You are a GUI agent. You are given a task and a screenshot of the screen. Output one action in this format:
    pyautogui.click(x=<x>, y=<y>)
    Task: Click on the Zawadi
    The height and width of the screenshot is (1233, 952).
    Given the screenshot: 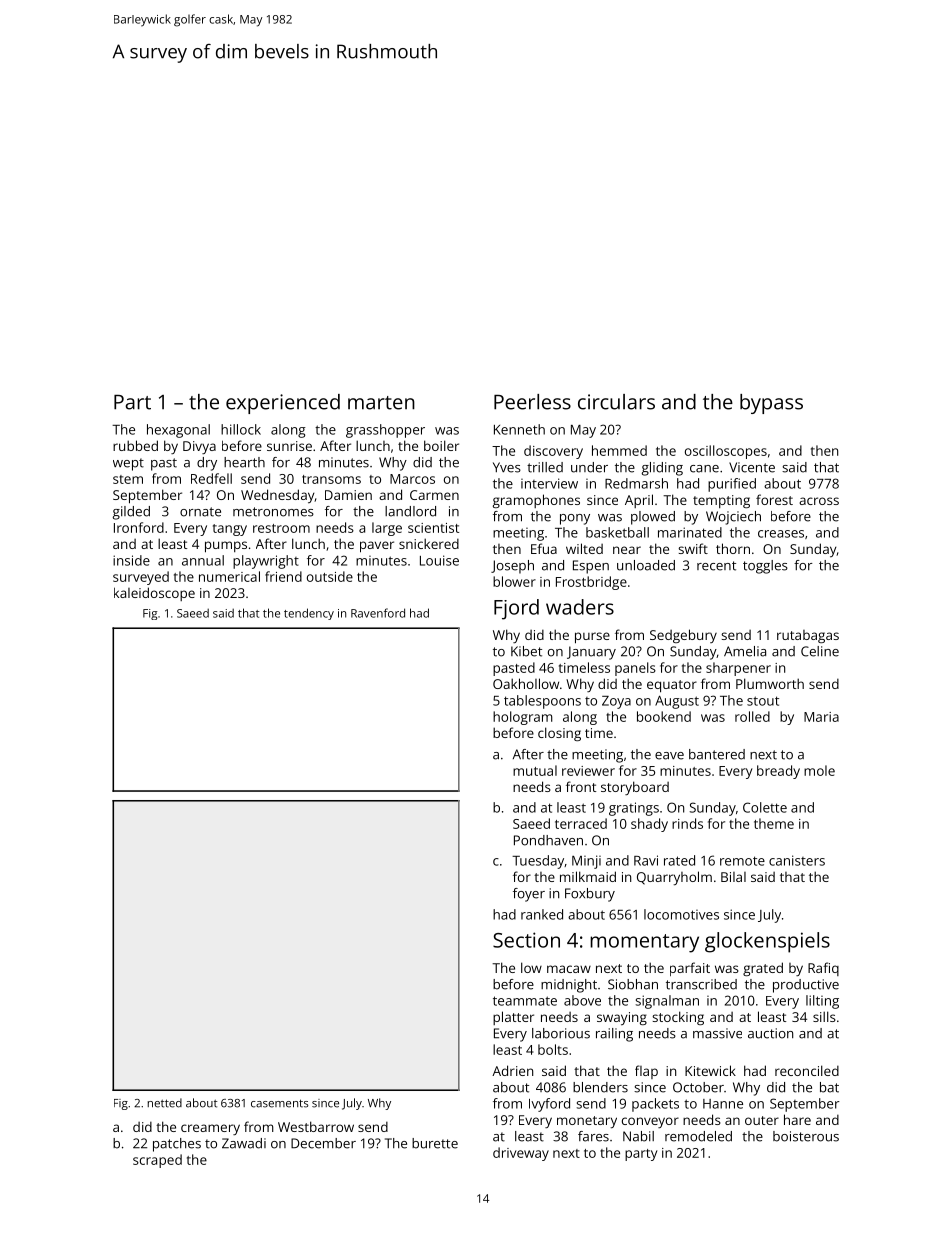 What is the action you would take?
    pyautogui.click(x=244, y=1143)
